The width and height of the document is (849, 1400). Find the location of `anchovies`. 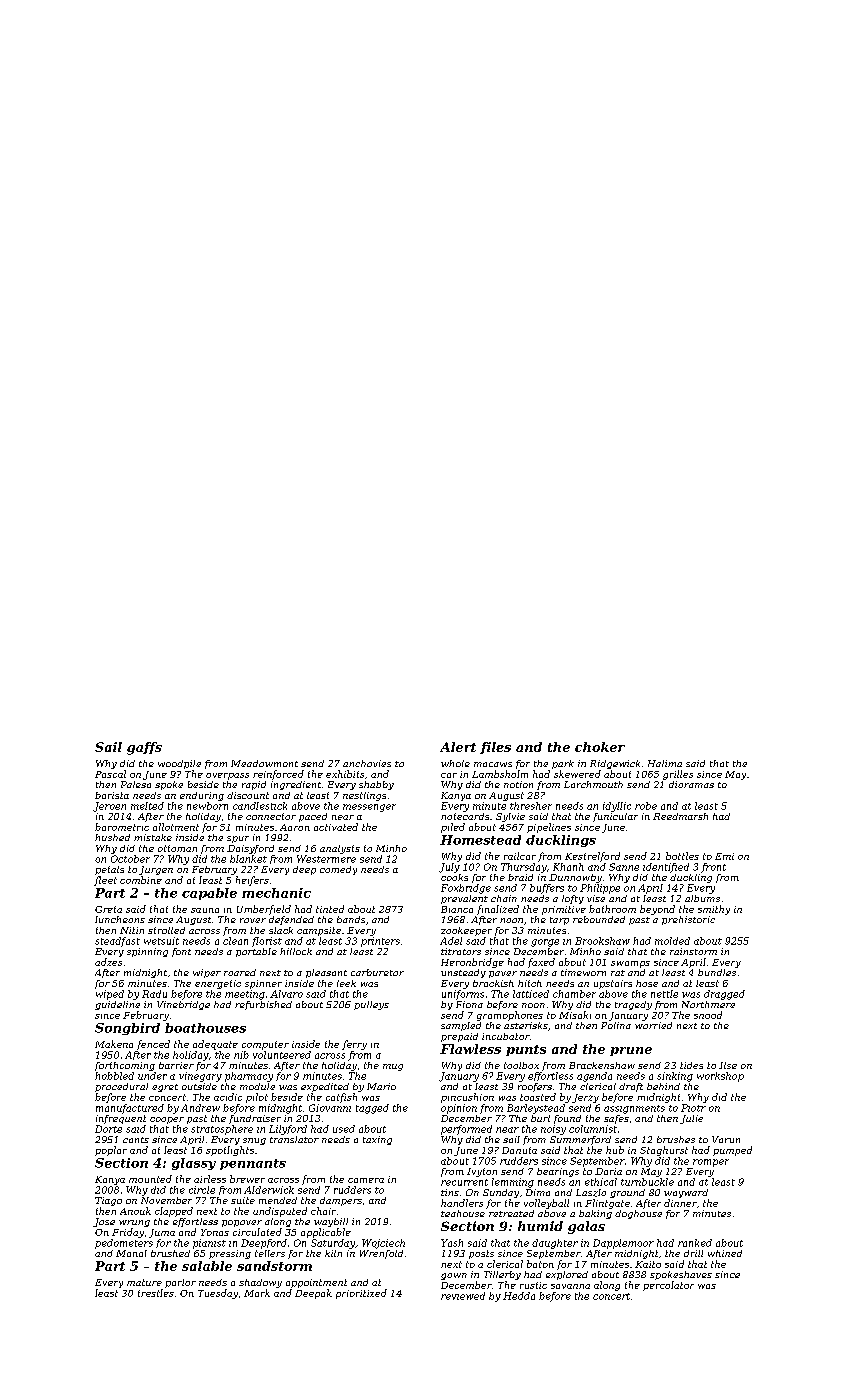

anchovies is located at coordinates (367, 763).
